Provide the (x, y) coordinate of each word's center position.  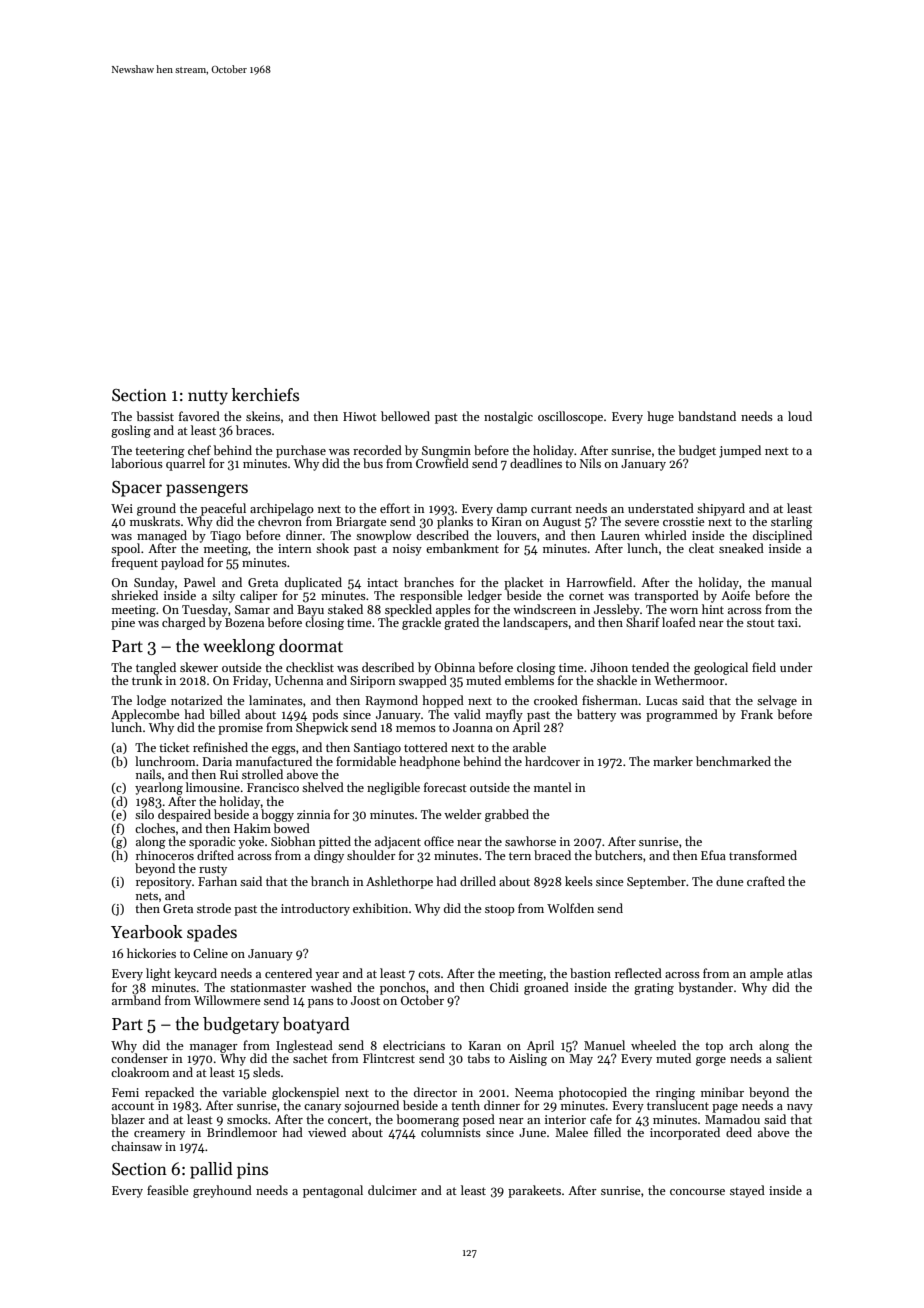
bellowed (405, 416)
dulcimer (392, 1190)
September (656, 882)
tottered (426, 747)
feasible (168, 1190)
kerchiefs (265, 395)
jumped (740, 451)
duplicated (313, 583)
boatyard (316, 1025)
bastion (590, 973)
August (561, 523)
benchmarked (733, 761)
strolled (262, 774)
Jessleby (617, 610)
